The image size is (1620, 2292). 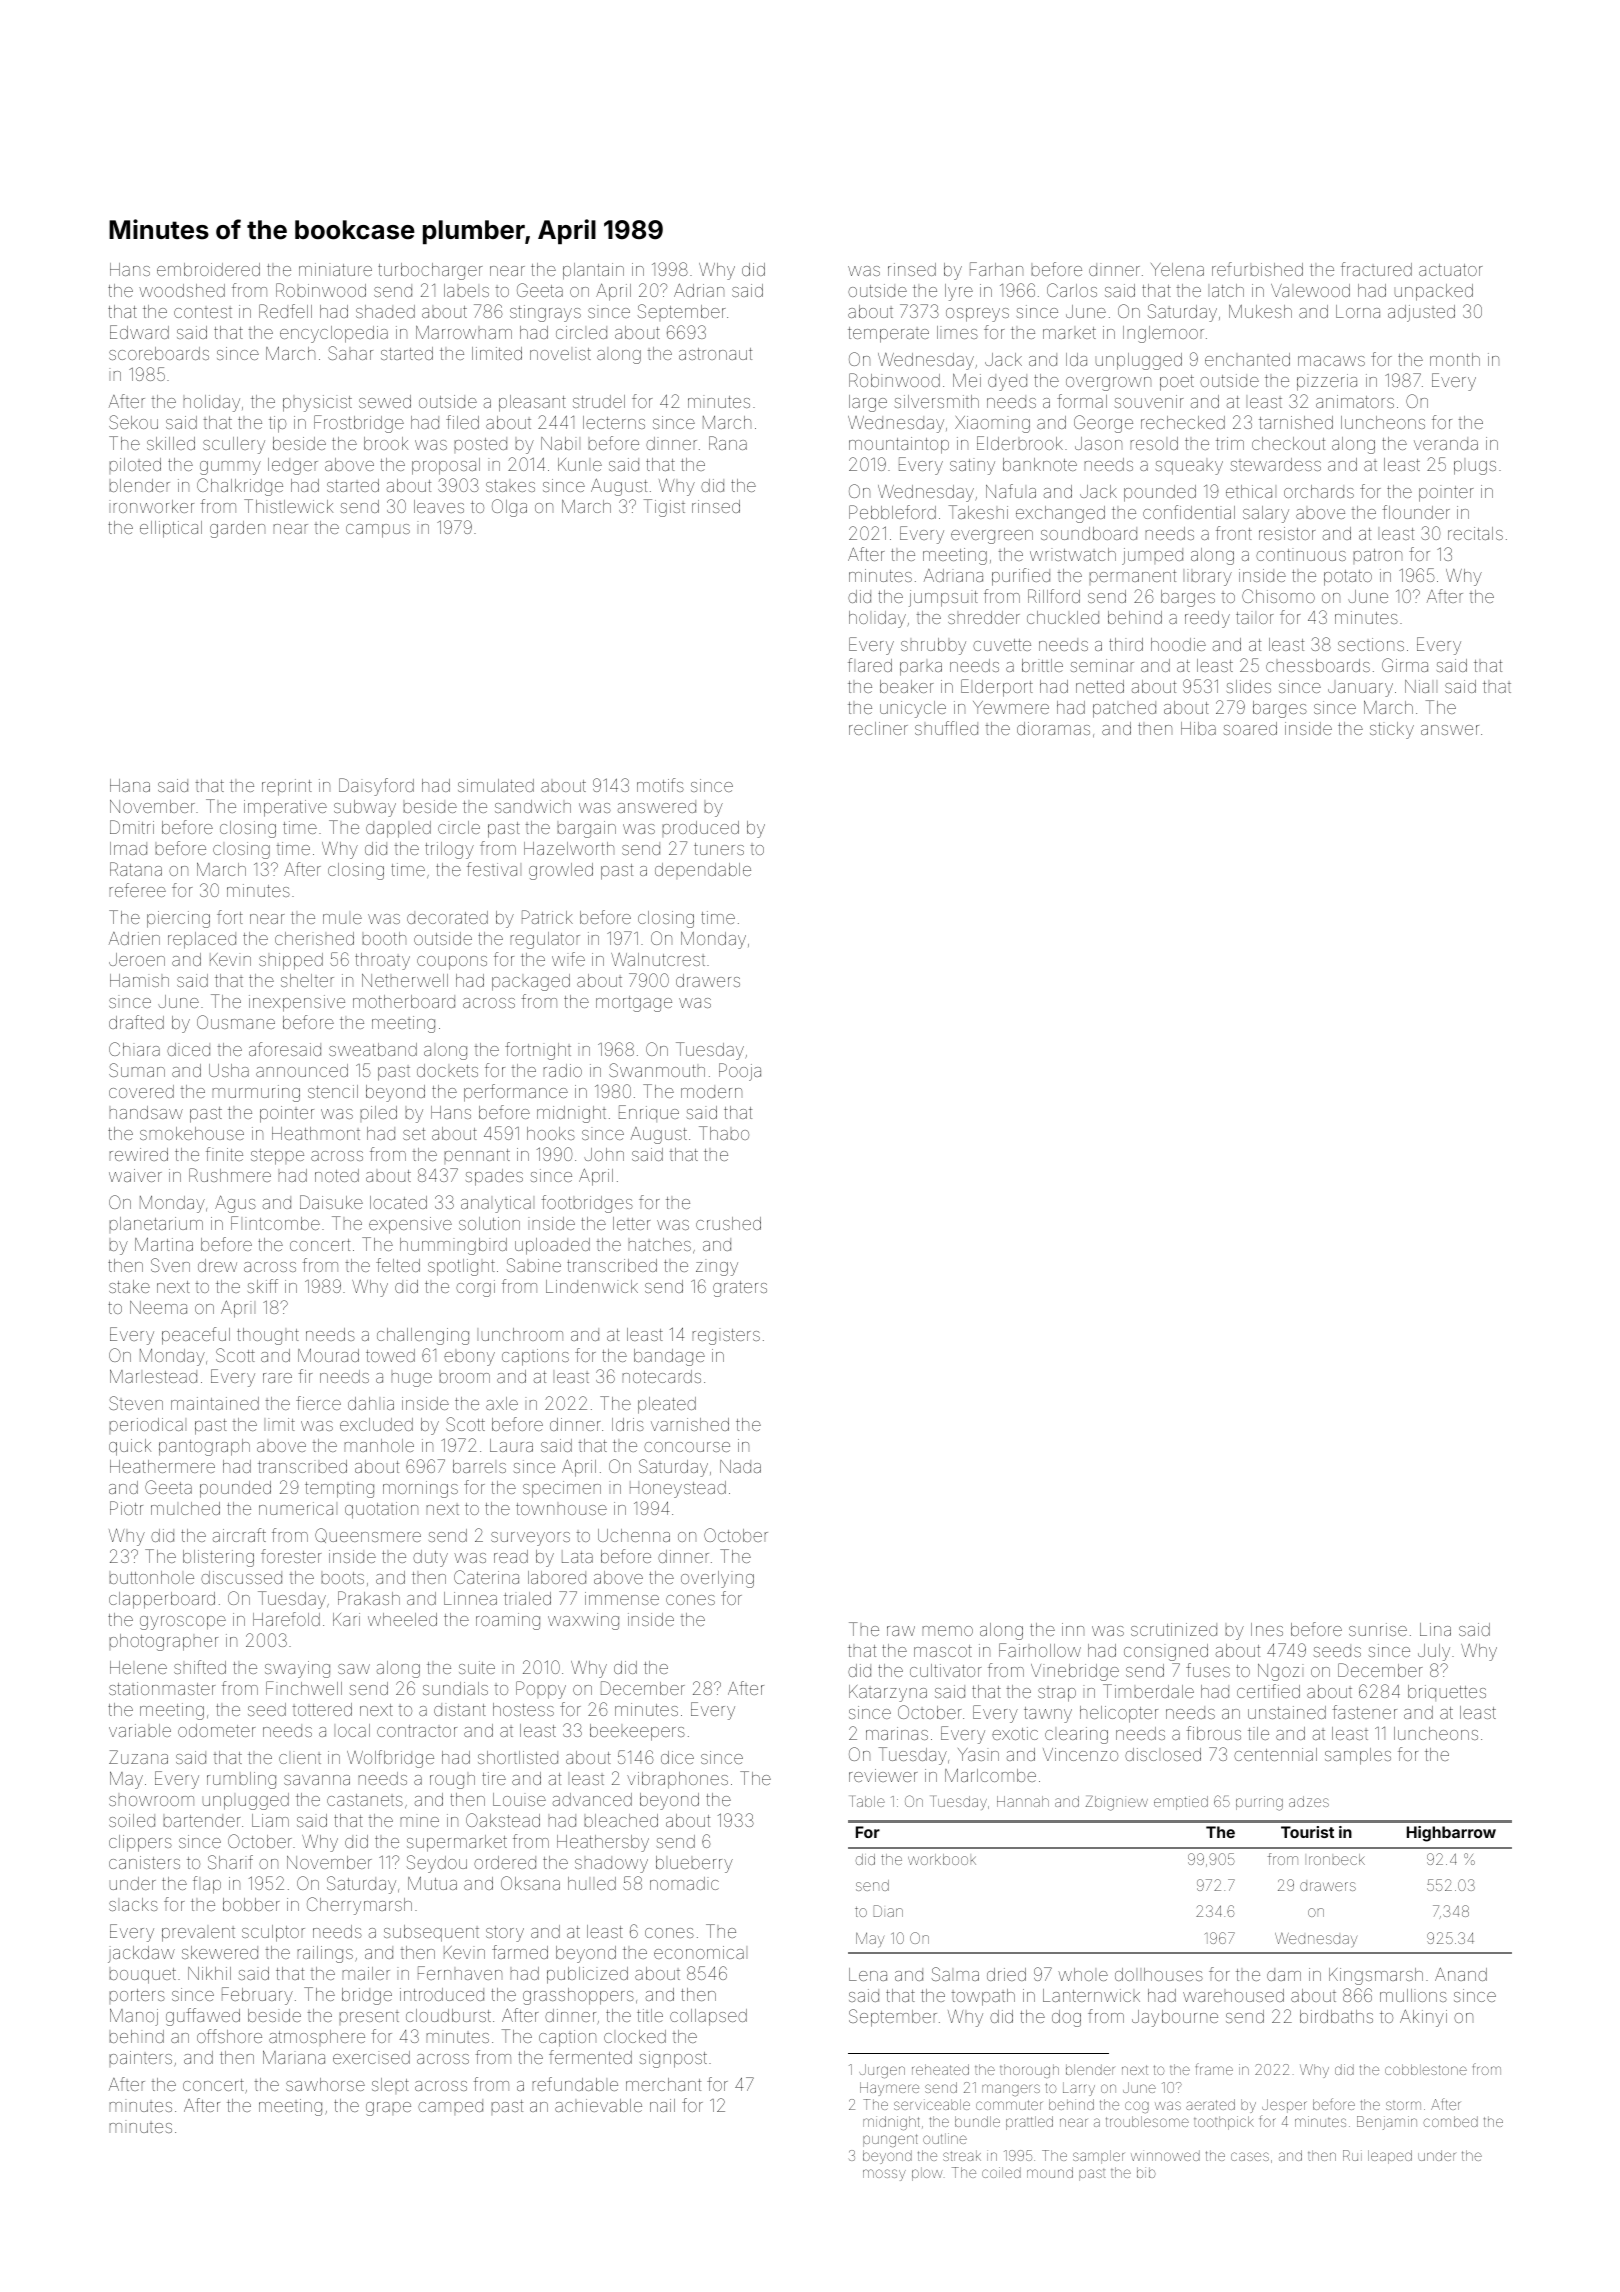 What do you see at coordinates (134, 2017) in the screenshot?
I see `Manoj` at bounding box center [134, 2017].
